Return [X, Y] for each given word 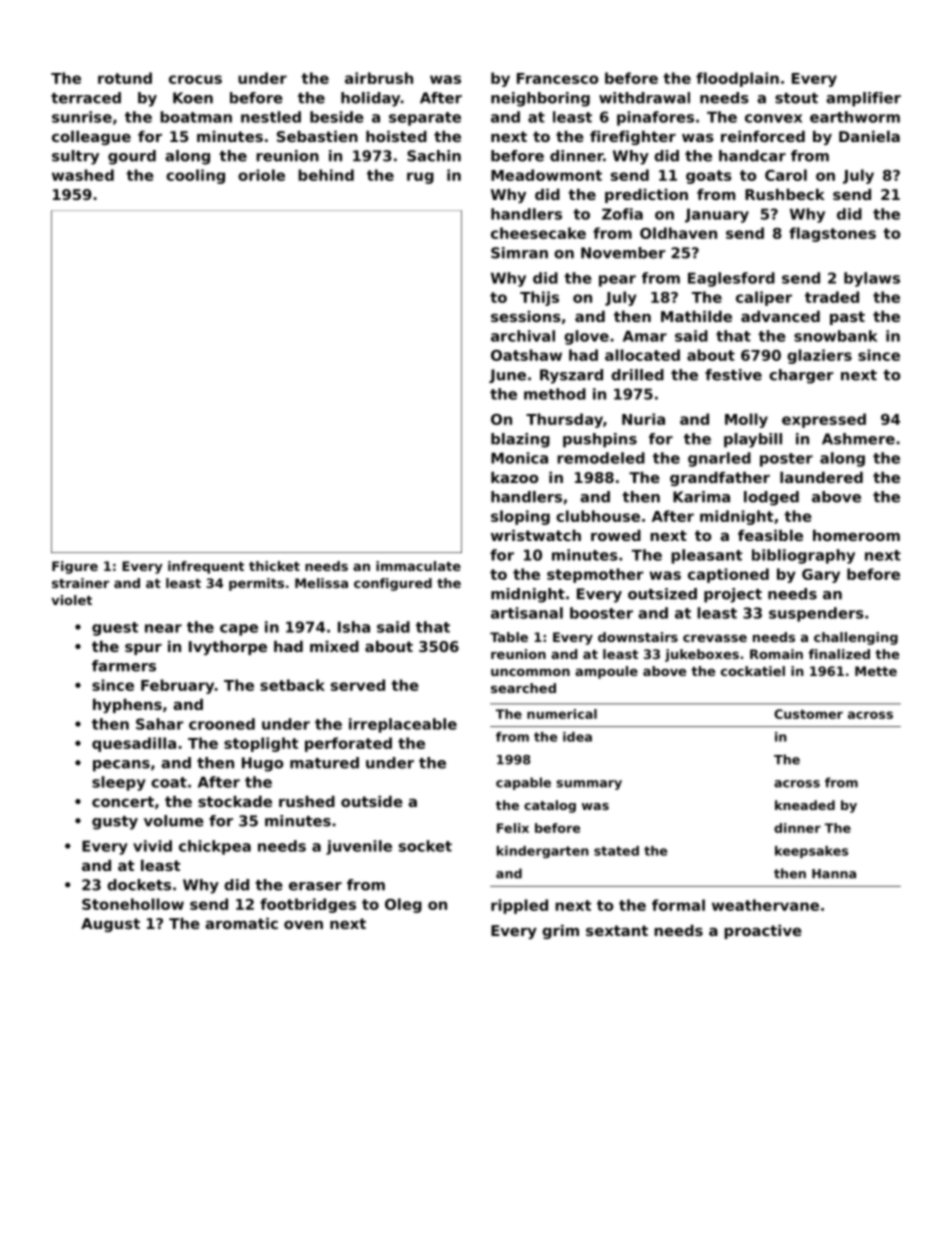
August [110, 925]
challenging [856, 638]
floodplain [737, 79]
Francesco [557, 78]
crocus [195, 79]
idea [577, 737]
